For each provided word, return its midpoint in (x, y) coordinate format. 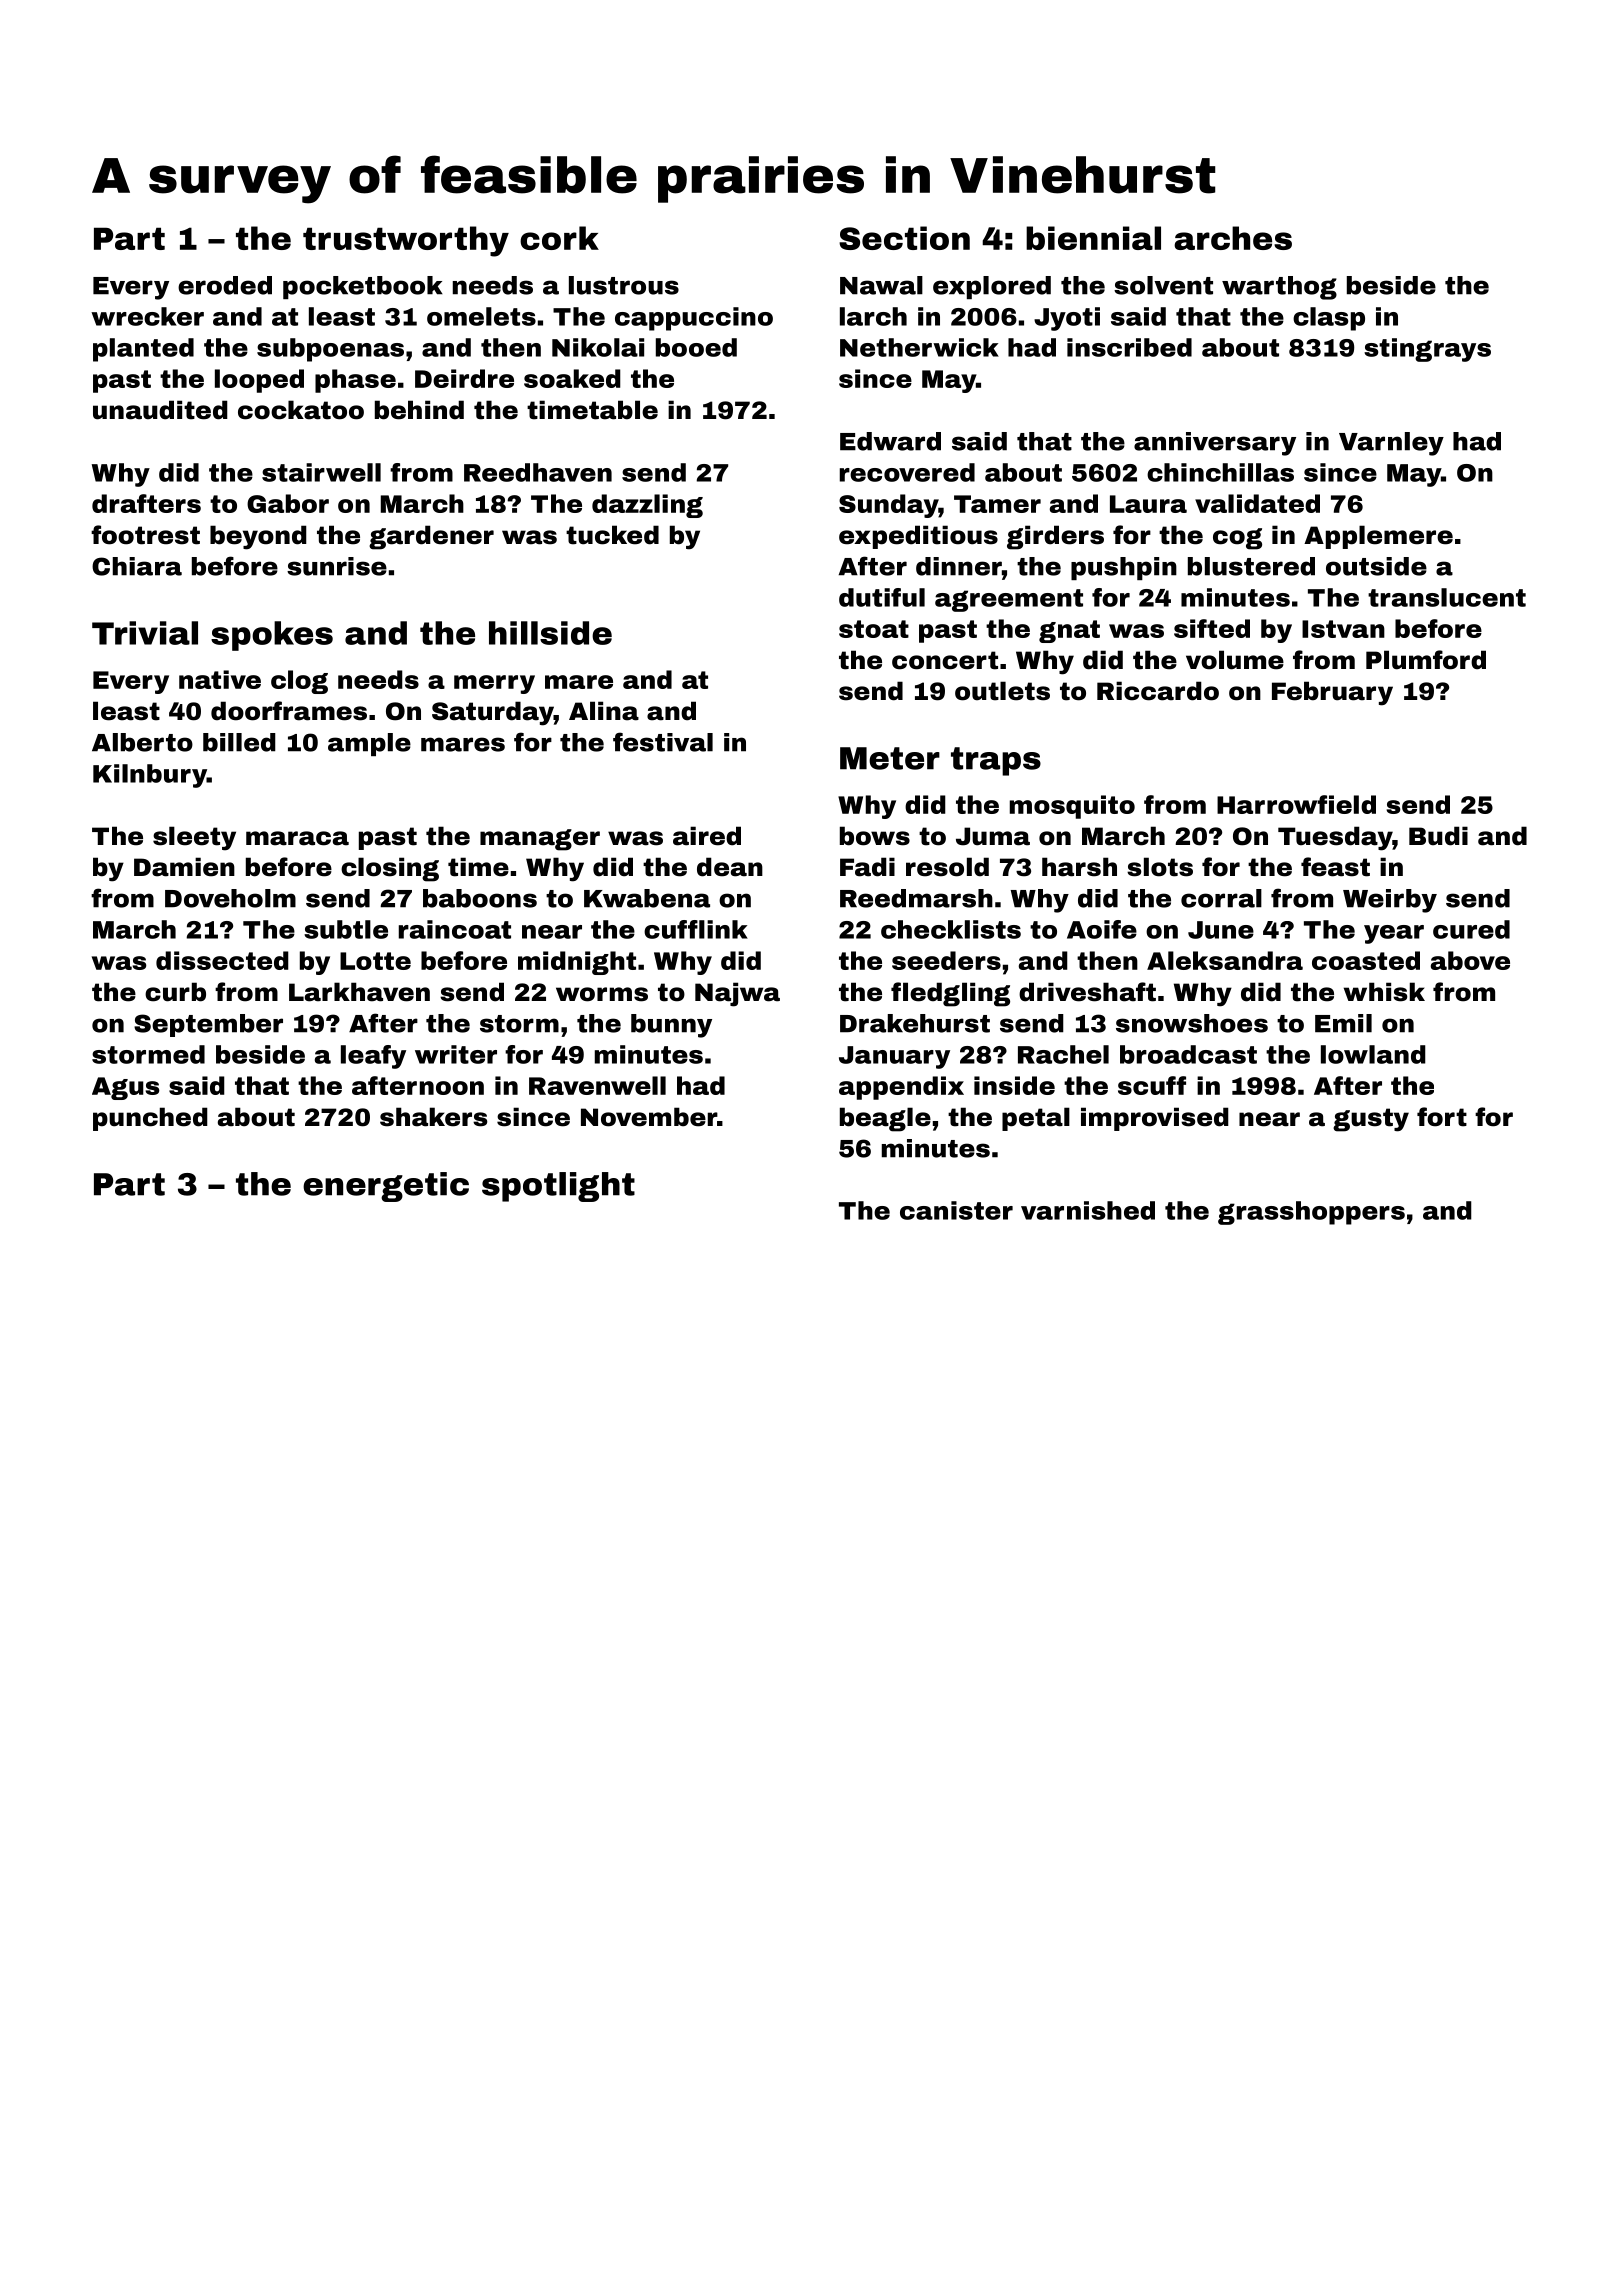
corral (1221, 898)
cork (559, 238)
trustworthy (406, 241)
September (208, 1025)
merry (494, 684)
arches (1233, 238)
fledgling (950, 994)
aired (707, 836)
